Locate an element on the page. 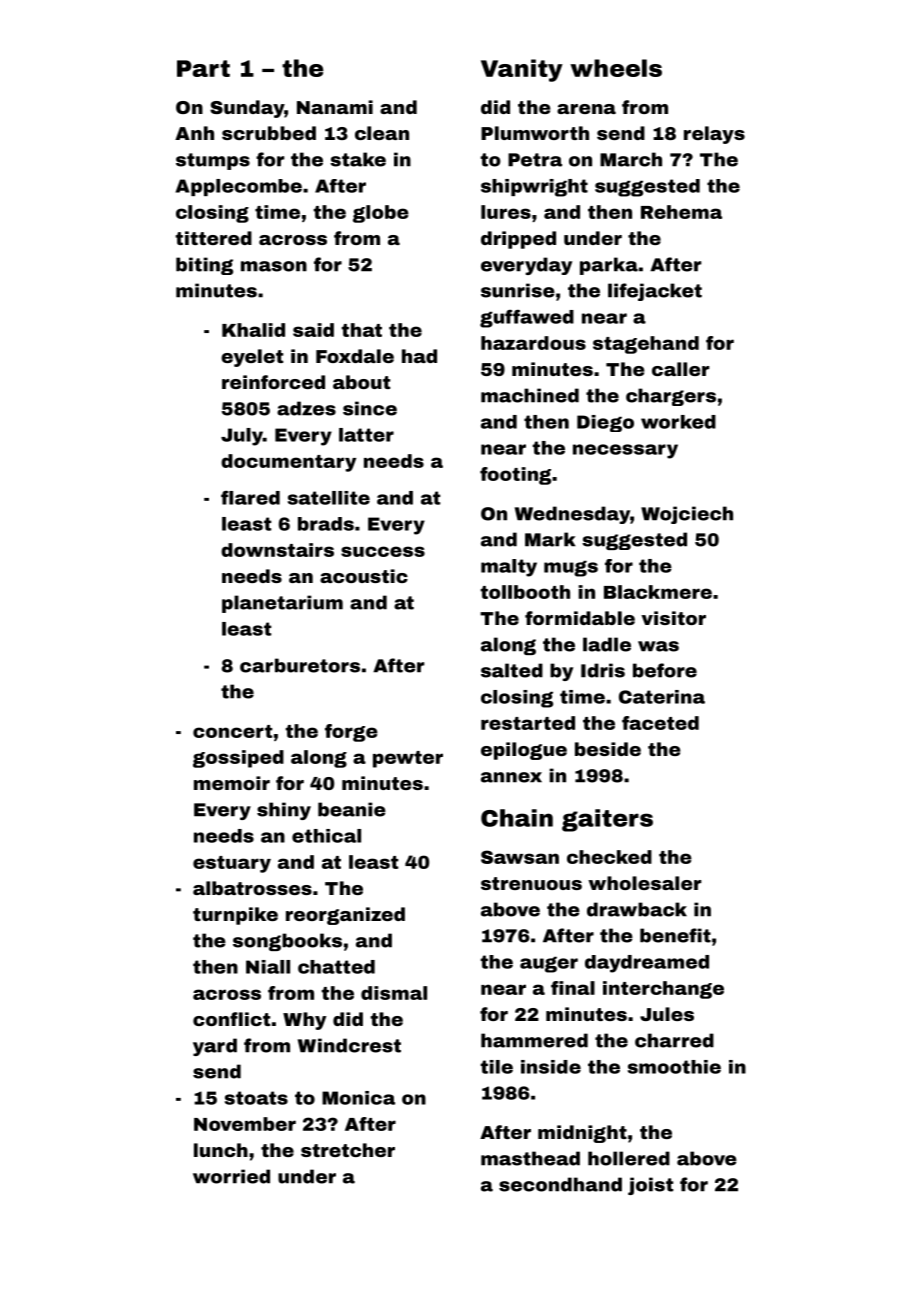  clean is located at coordinates (382, 133).
